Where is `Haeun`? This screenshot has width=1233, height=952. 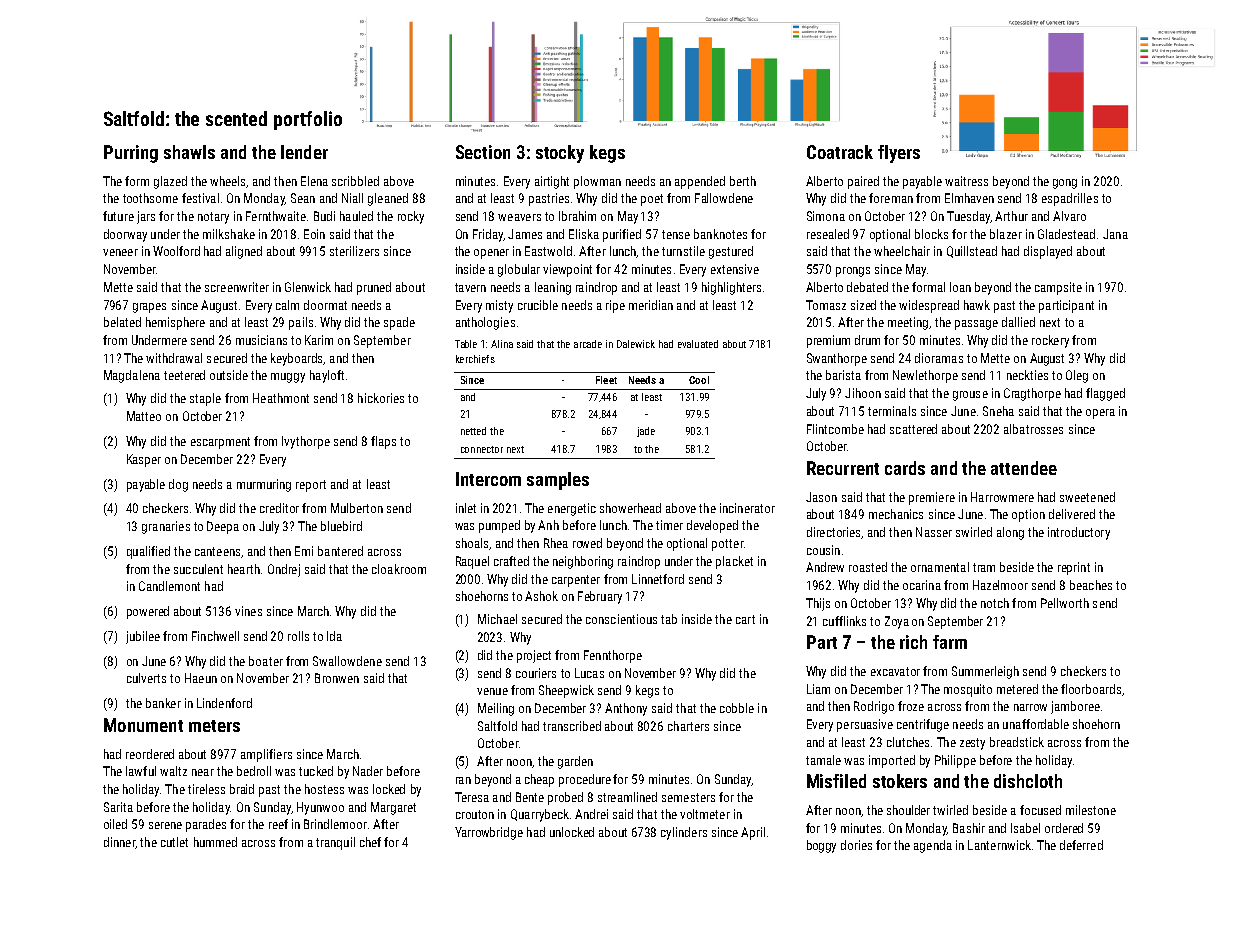 Haeun is located at coordinates (201, 678).
